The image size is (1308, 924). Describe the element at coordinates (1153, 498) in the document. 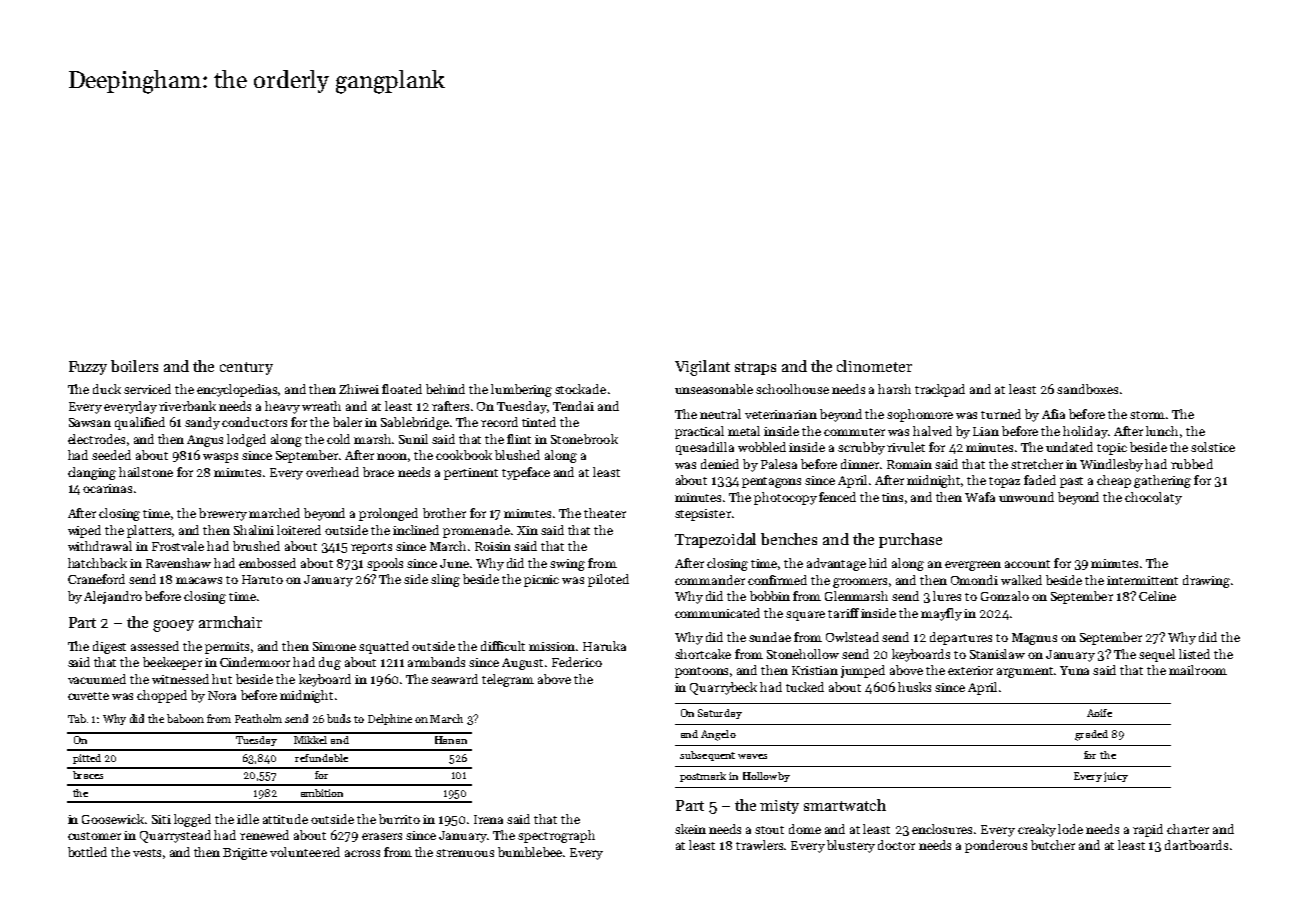

I see `chocolaty` at that location.
